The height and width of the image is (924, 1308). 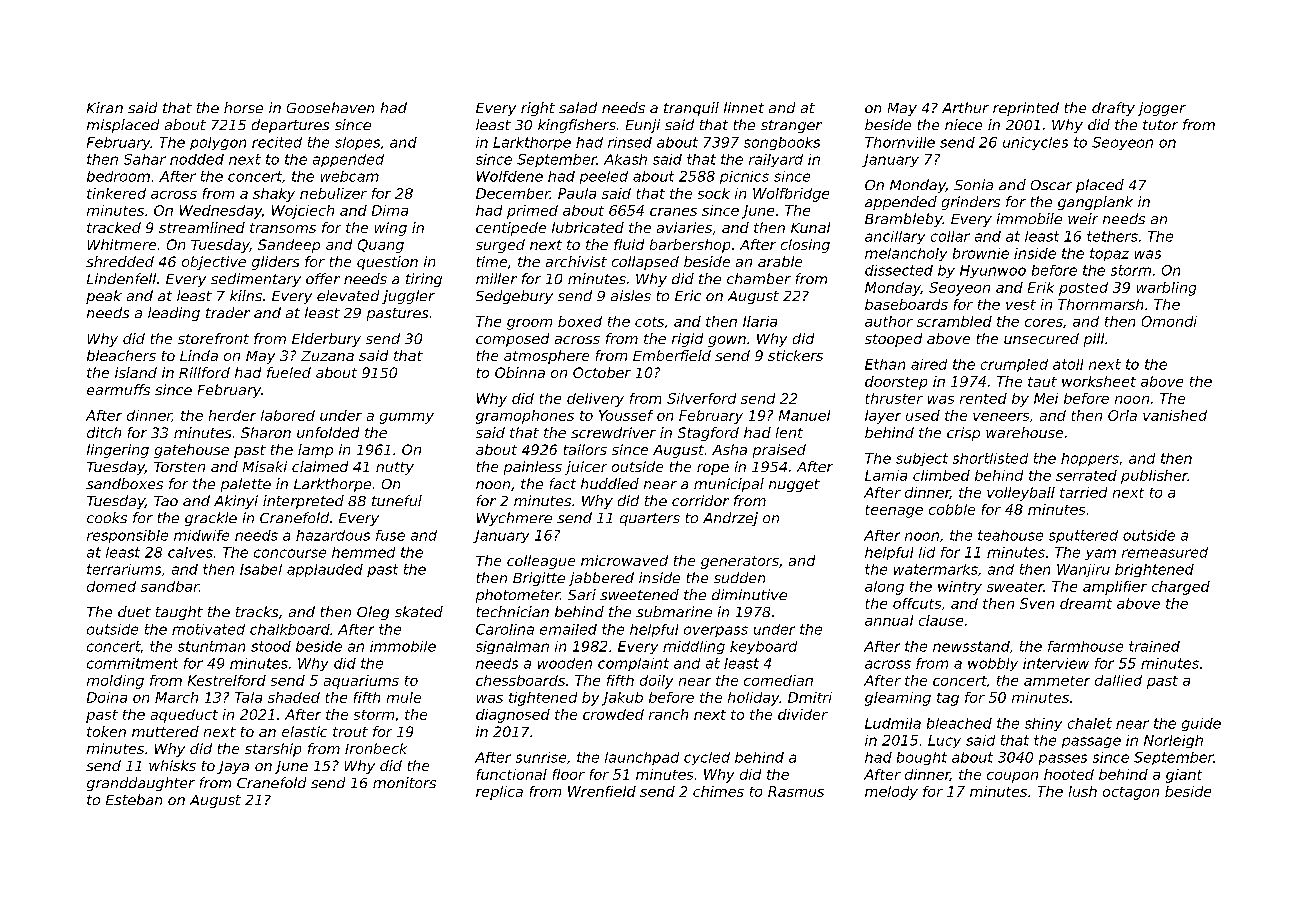 I want to click on slopes, so click(x=357, y=143).
